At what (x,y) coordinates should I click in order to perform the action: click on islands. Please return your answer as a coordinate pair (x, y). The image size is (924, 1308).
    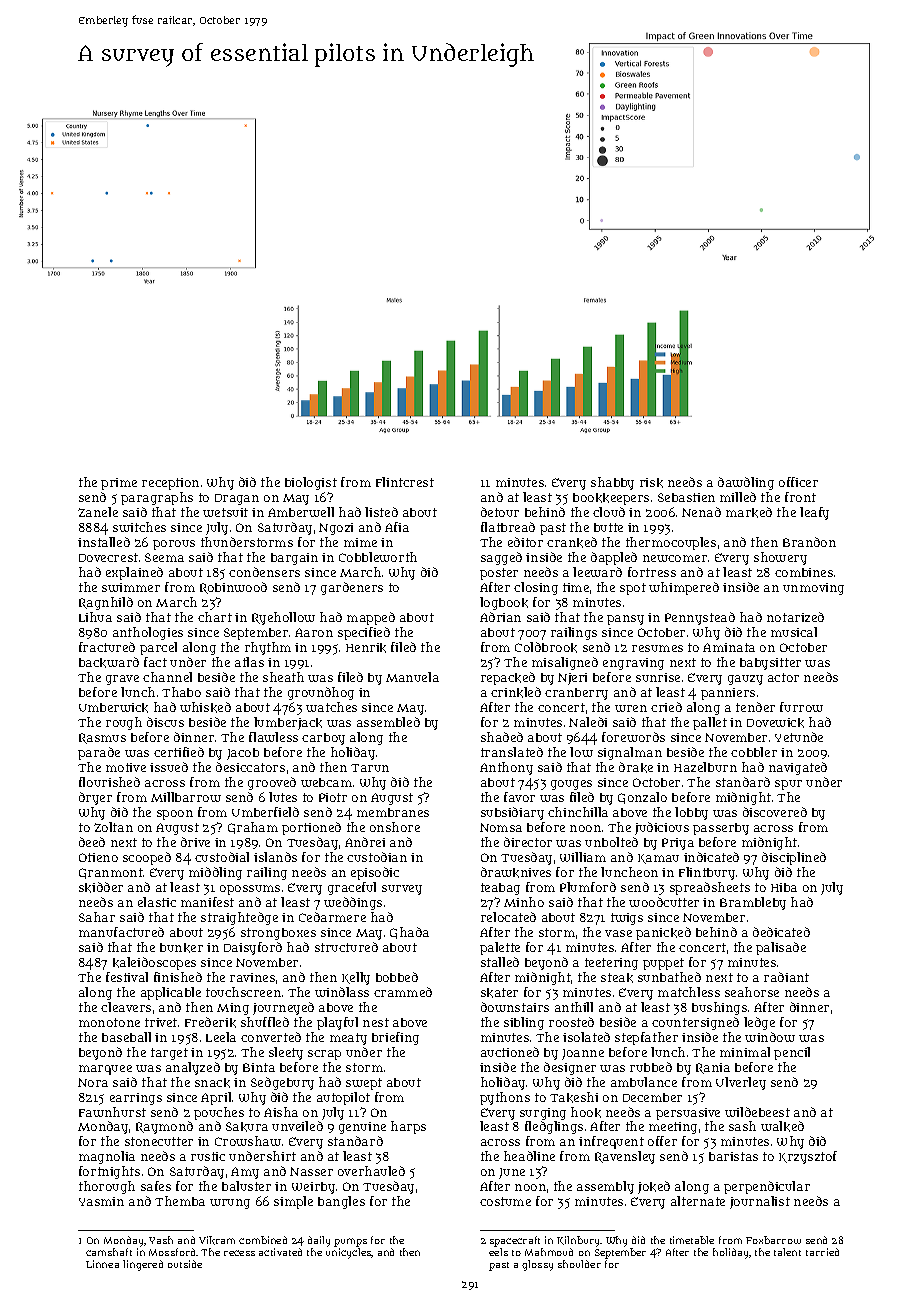
    Looking at the image, I should click on (275, 857).
